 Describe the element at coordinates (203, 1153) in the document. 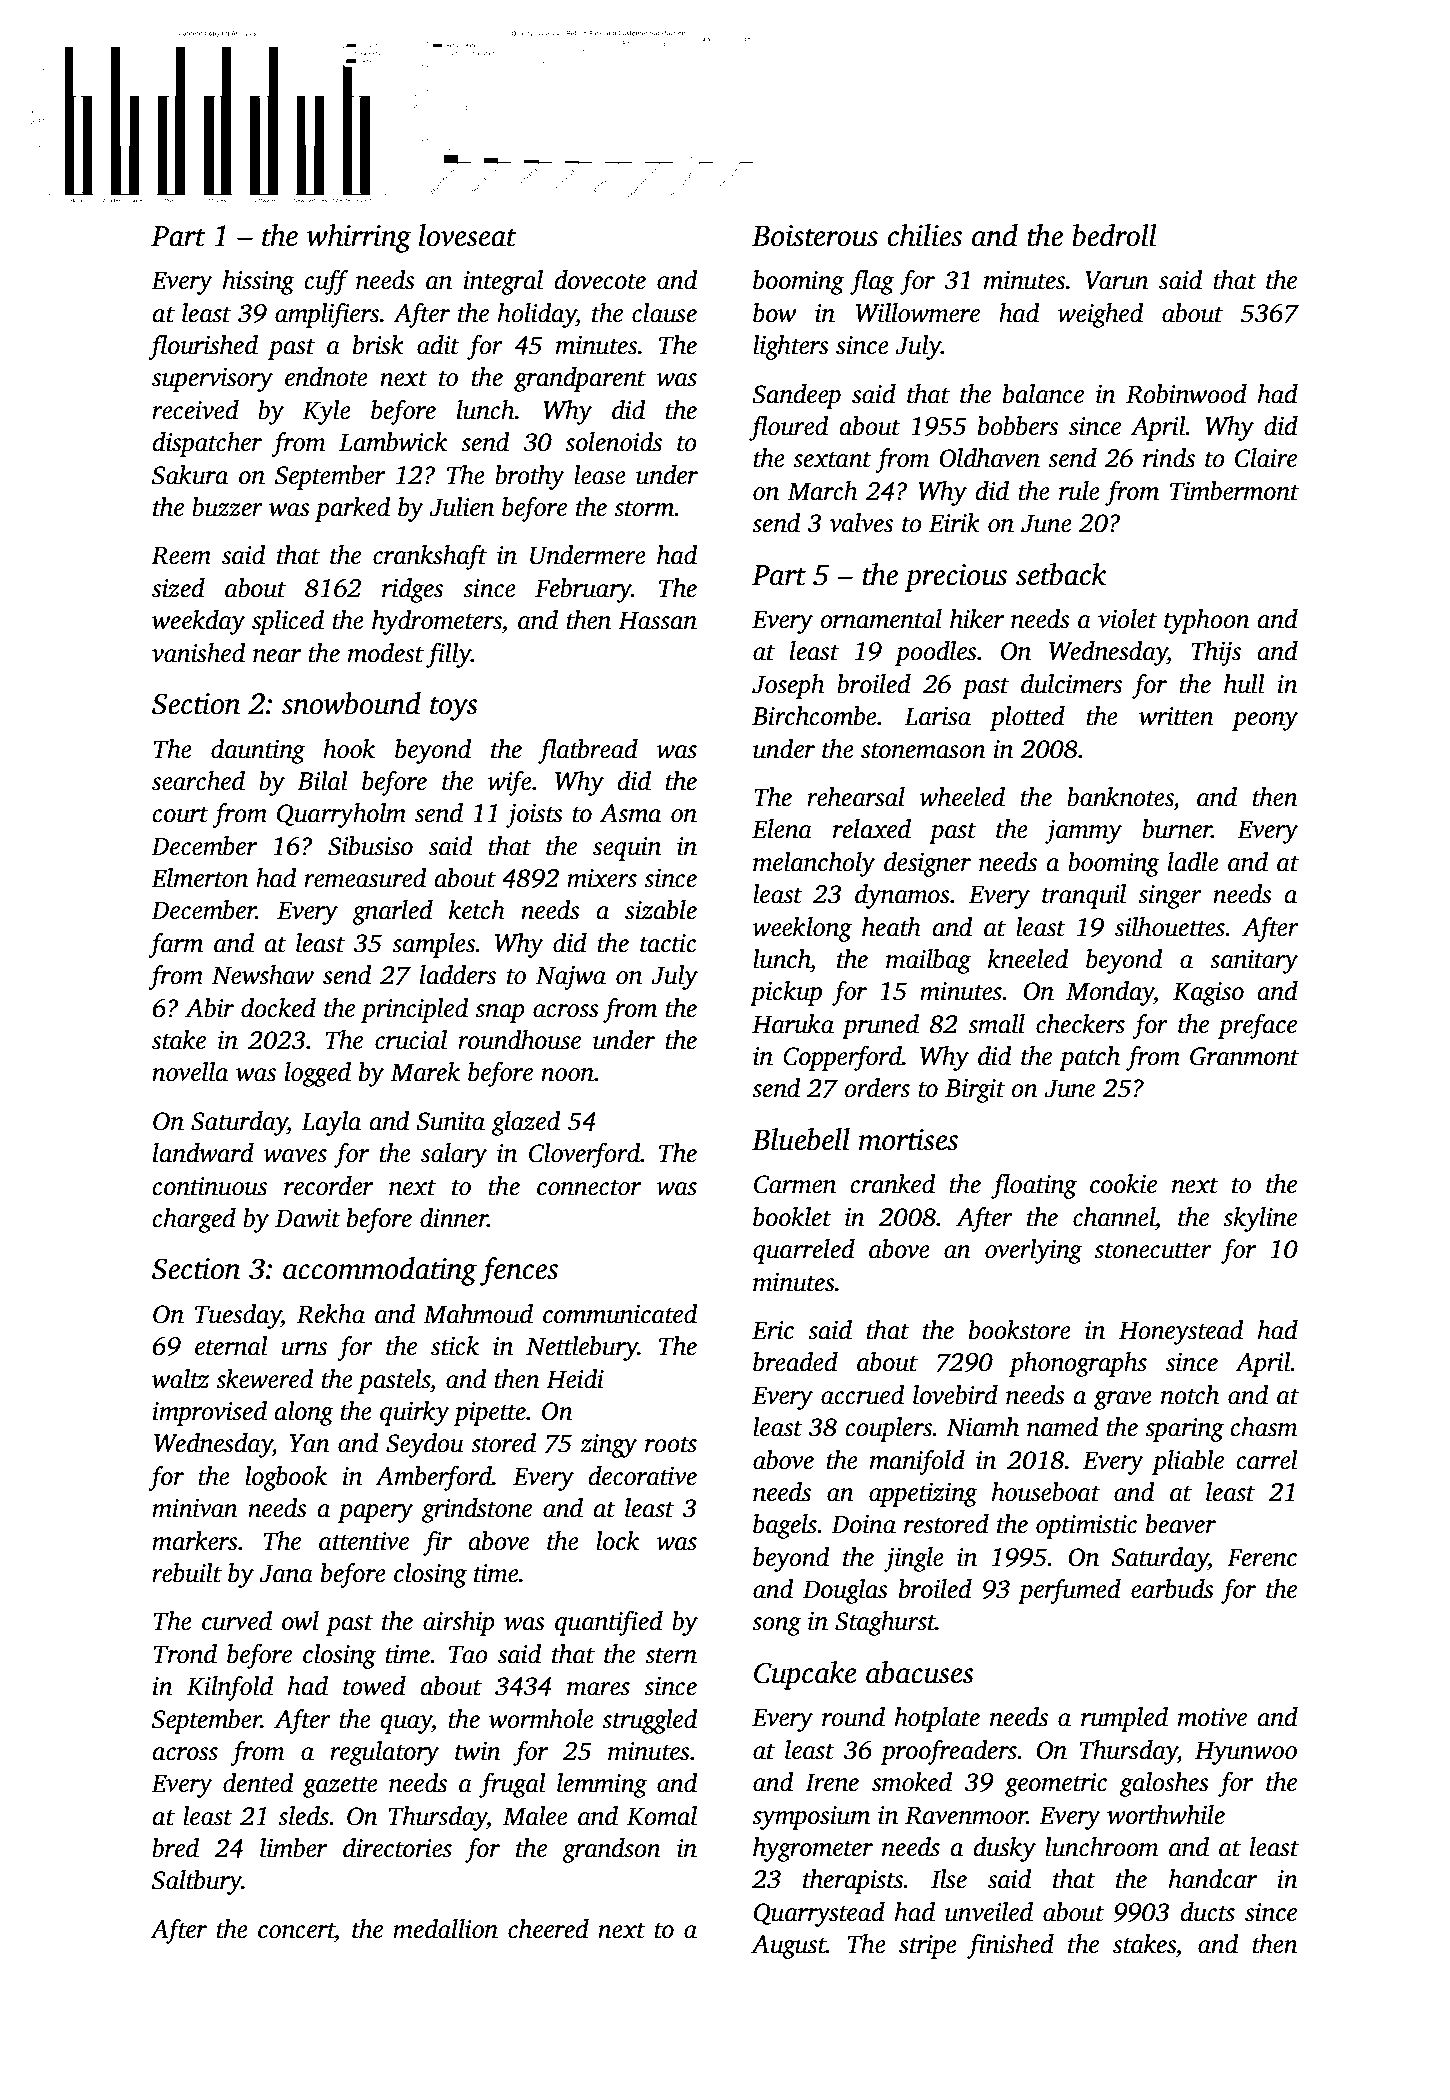

I see `landward` at that location.
